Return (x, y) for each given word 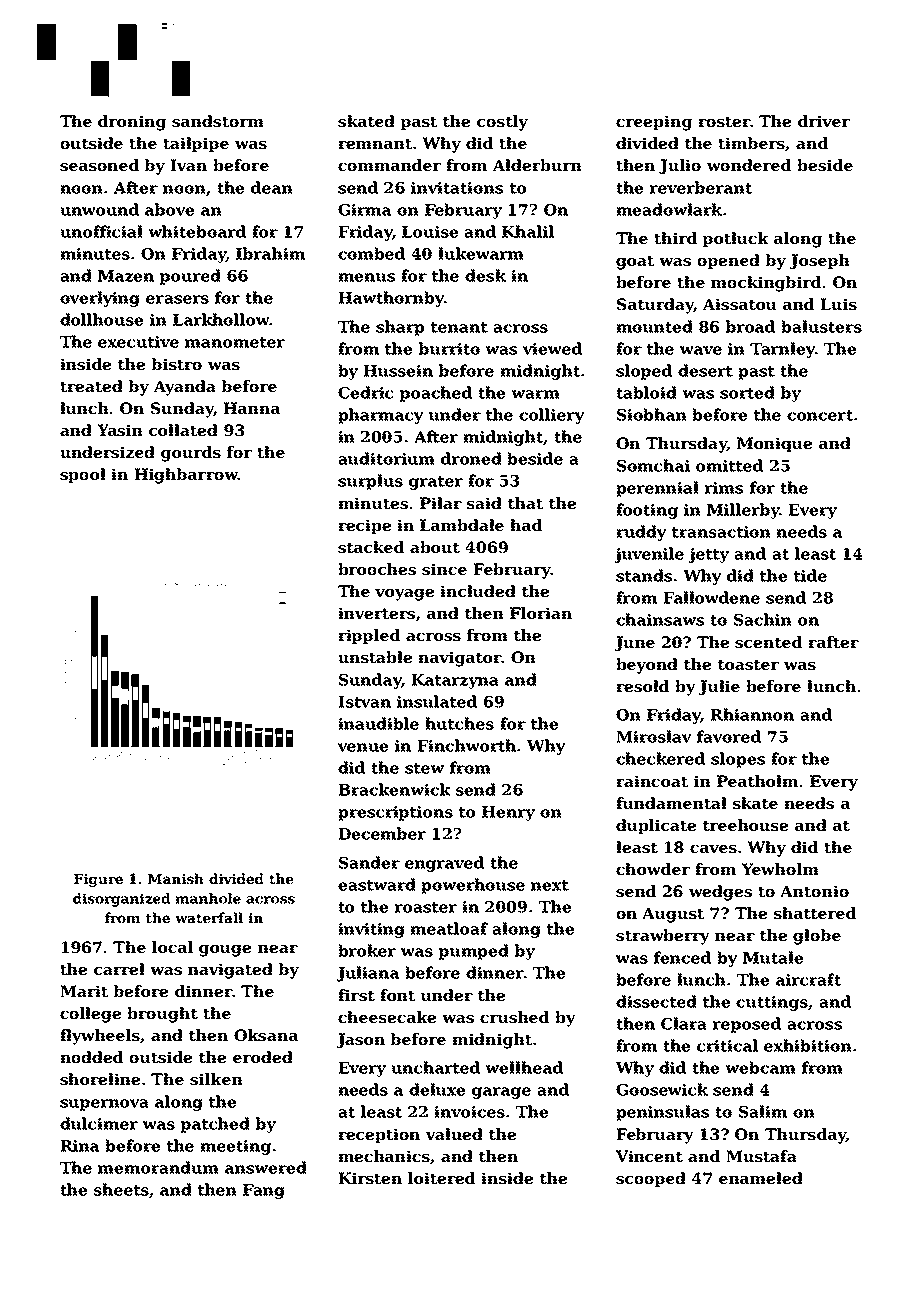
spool (83, 475)
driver (824, 121)
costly (502, 123)
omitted (729, 465)
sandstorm (218, 121)
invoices (469, 1112)
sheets (121, 1189)
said (484, 503)
